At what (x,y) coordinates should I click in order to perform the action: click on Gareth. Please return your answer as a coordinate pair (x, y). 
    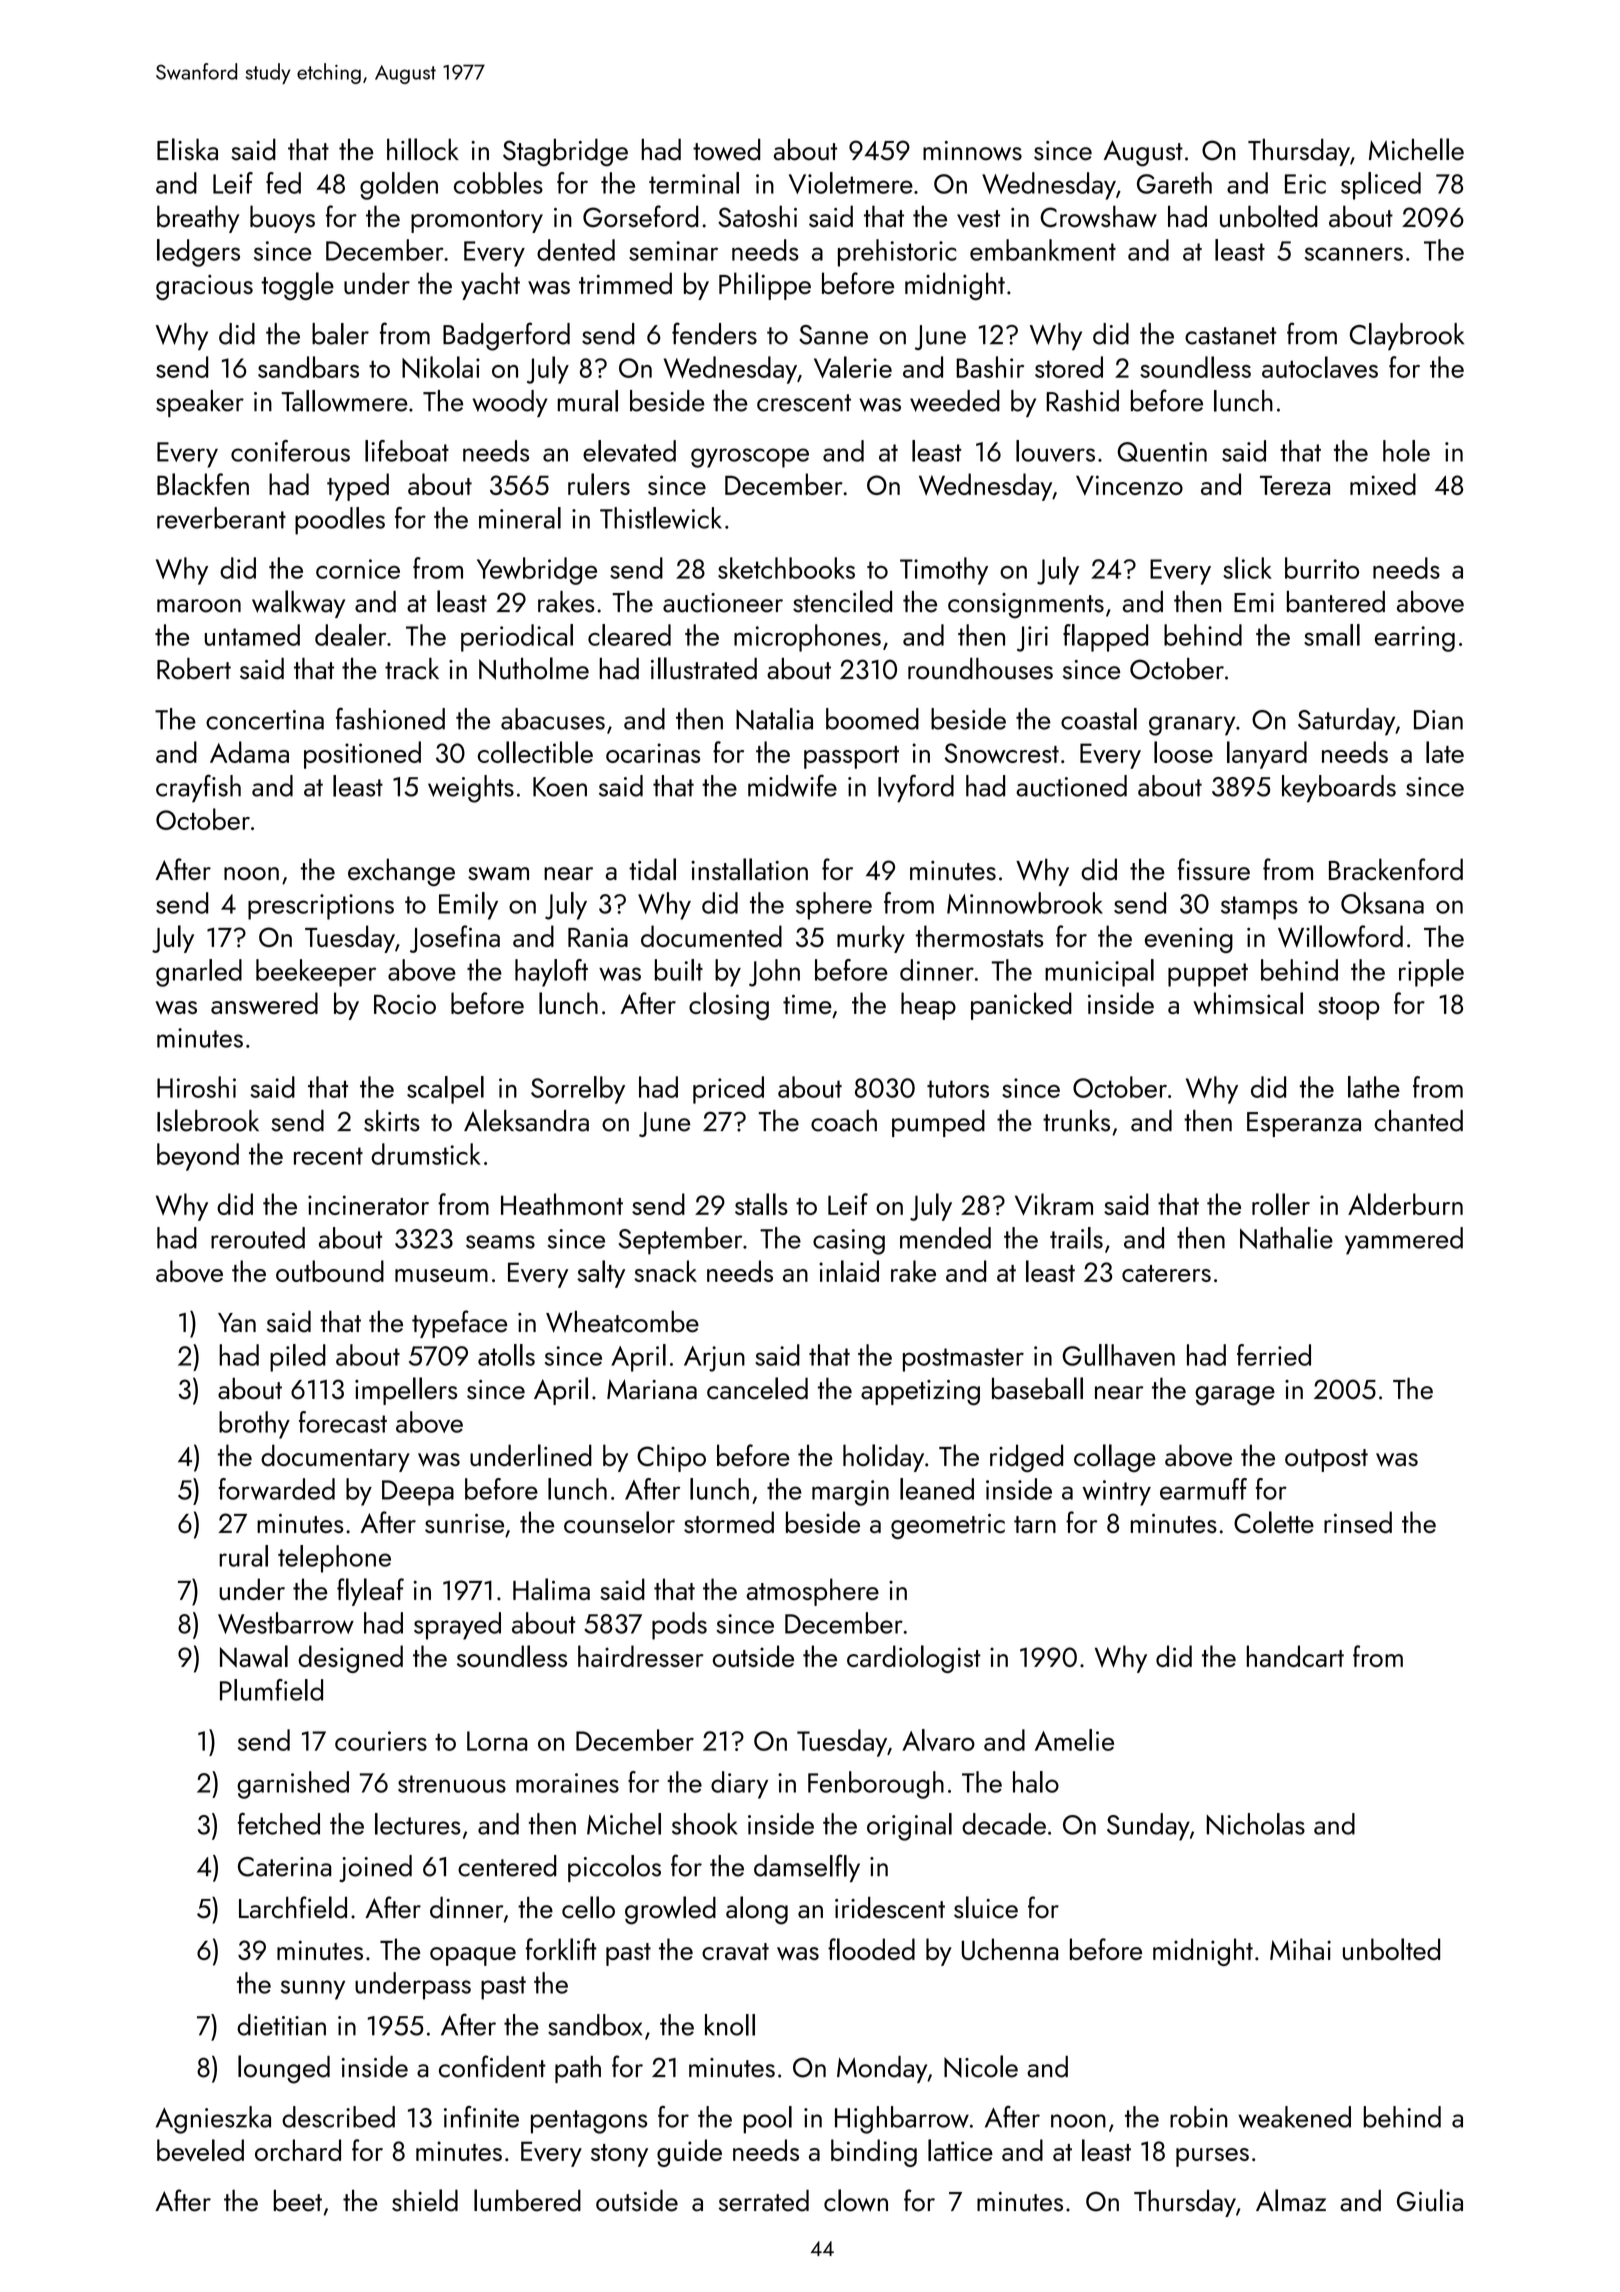
    Looking at the image, I should click on (1174, 183).
